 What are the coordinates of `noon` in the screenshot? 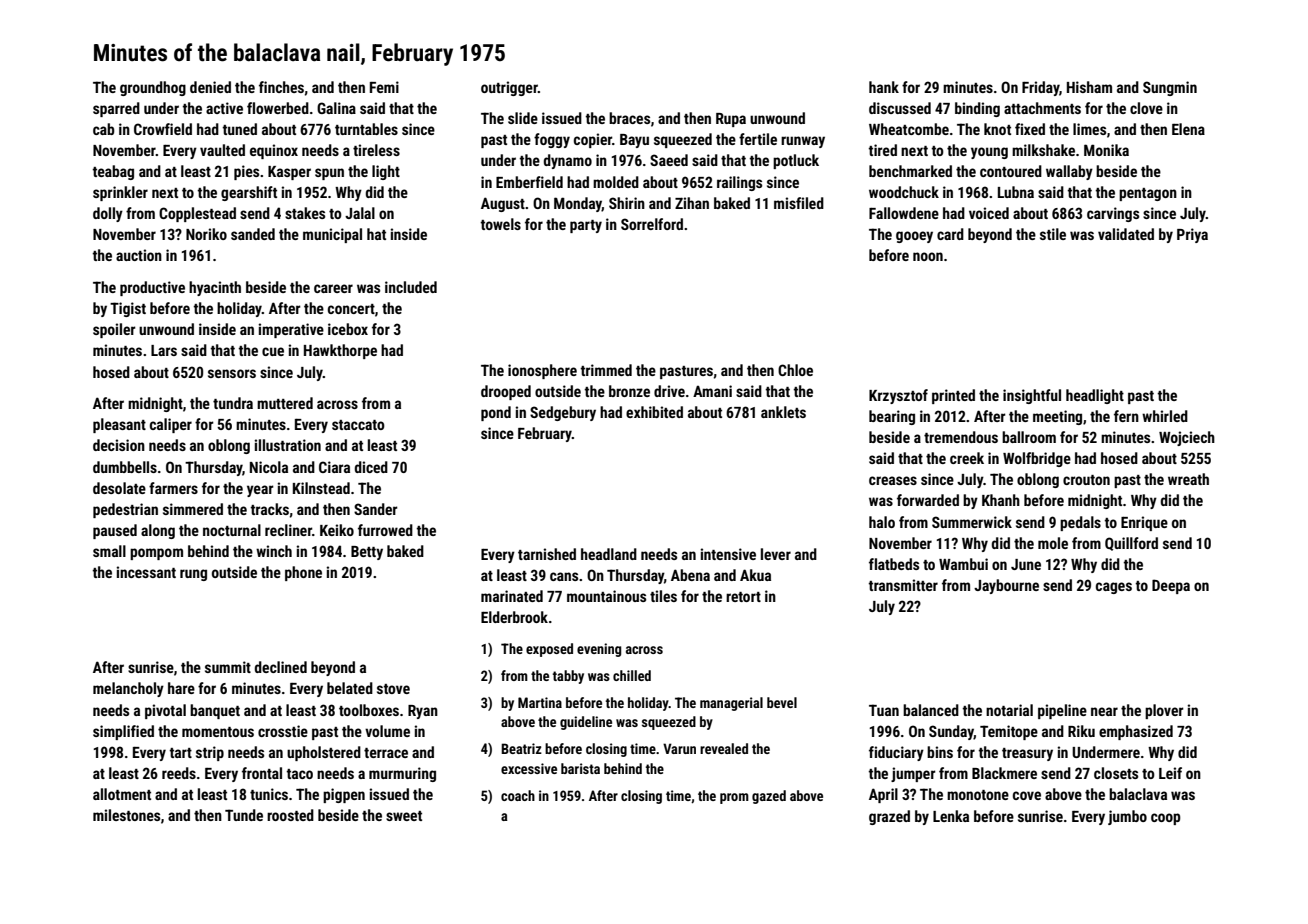 It's located at (928, 256).
